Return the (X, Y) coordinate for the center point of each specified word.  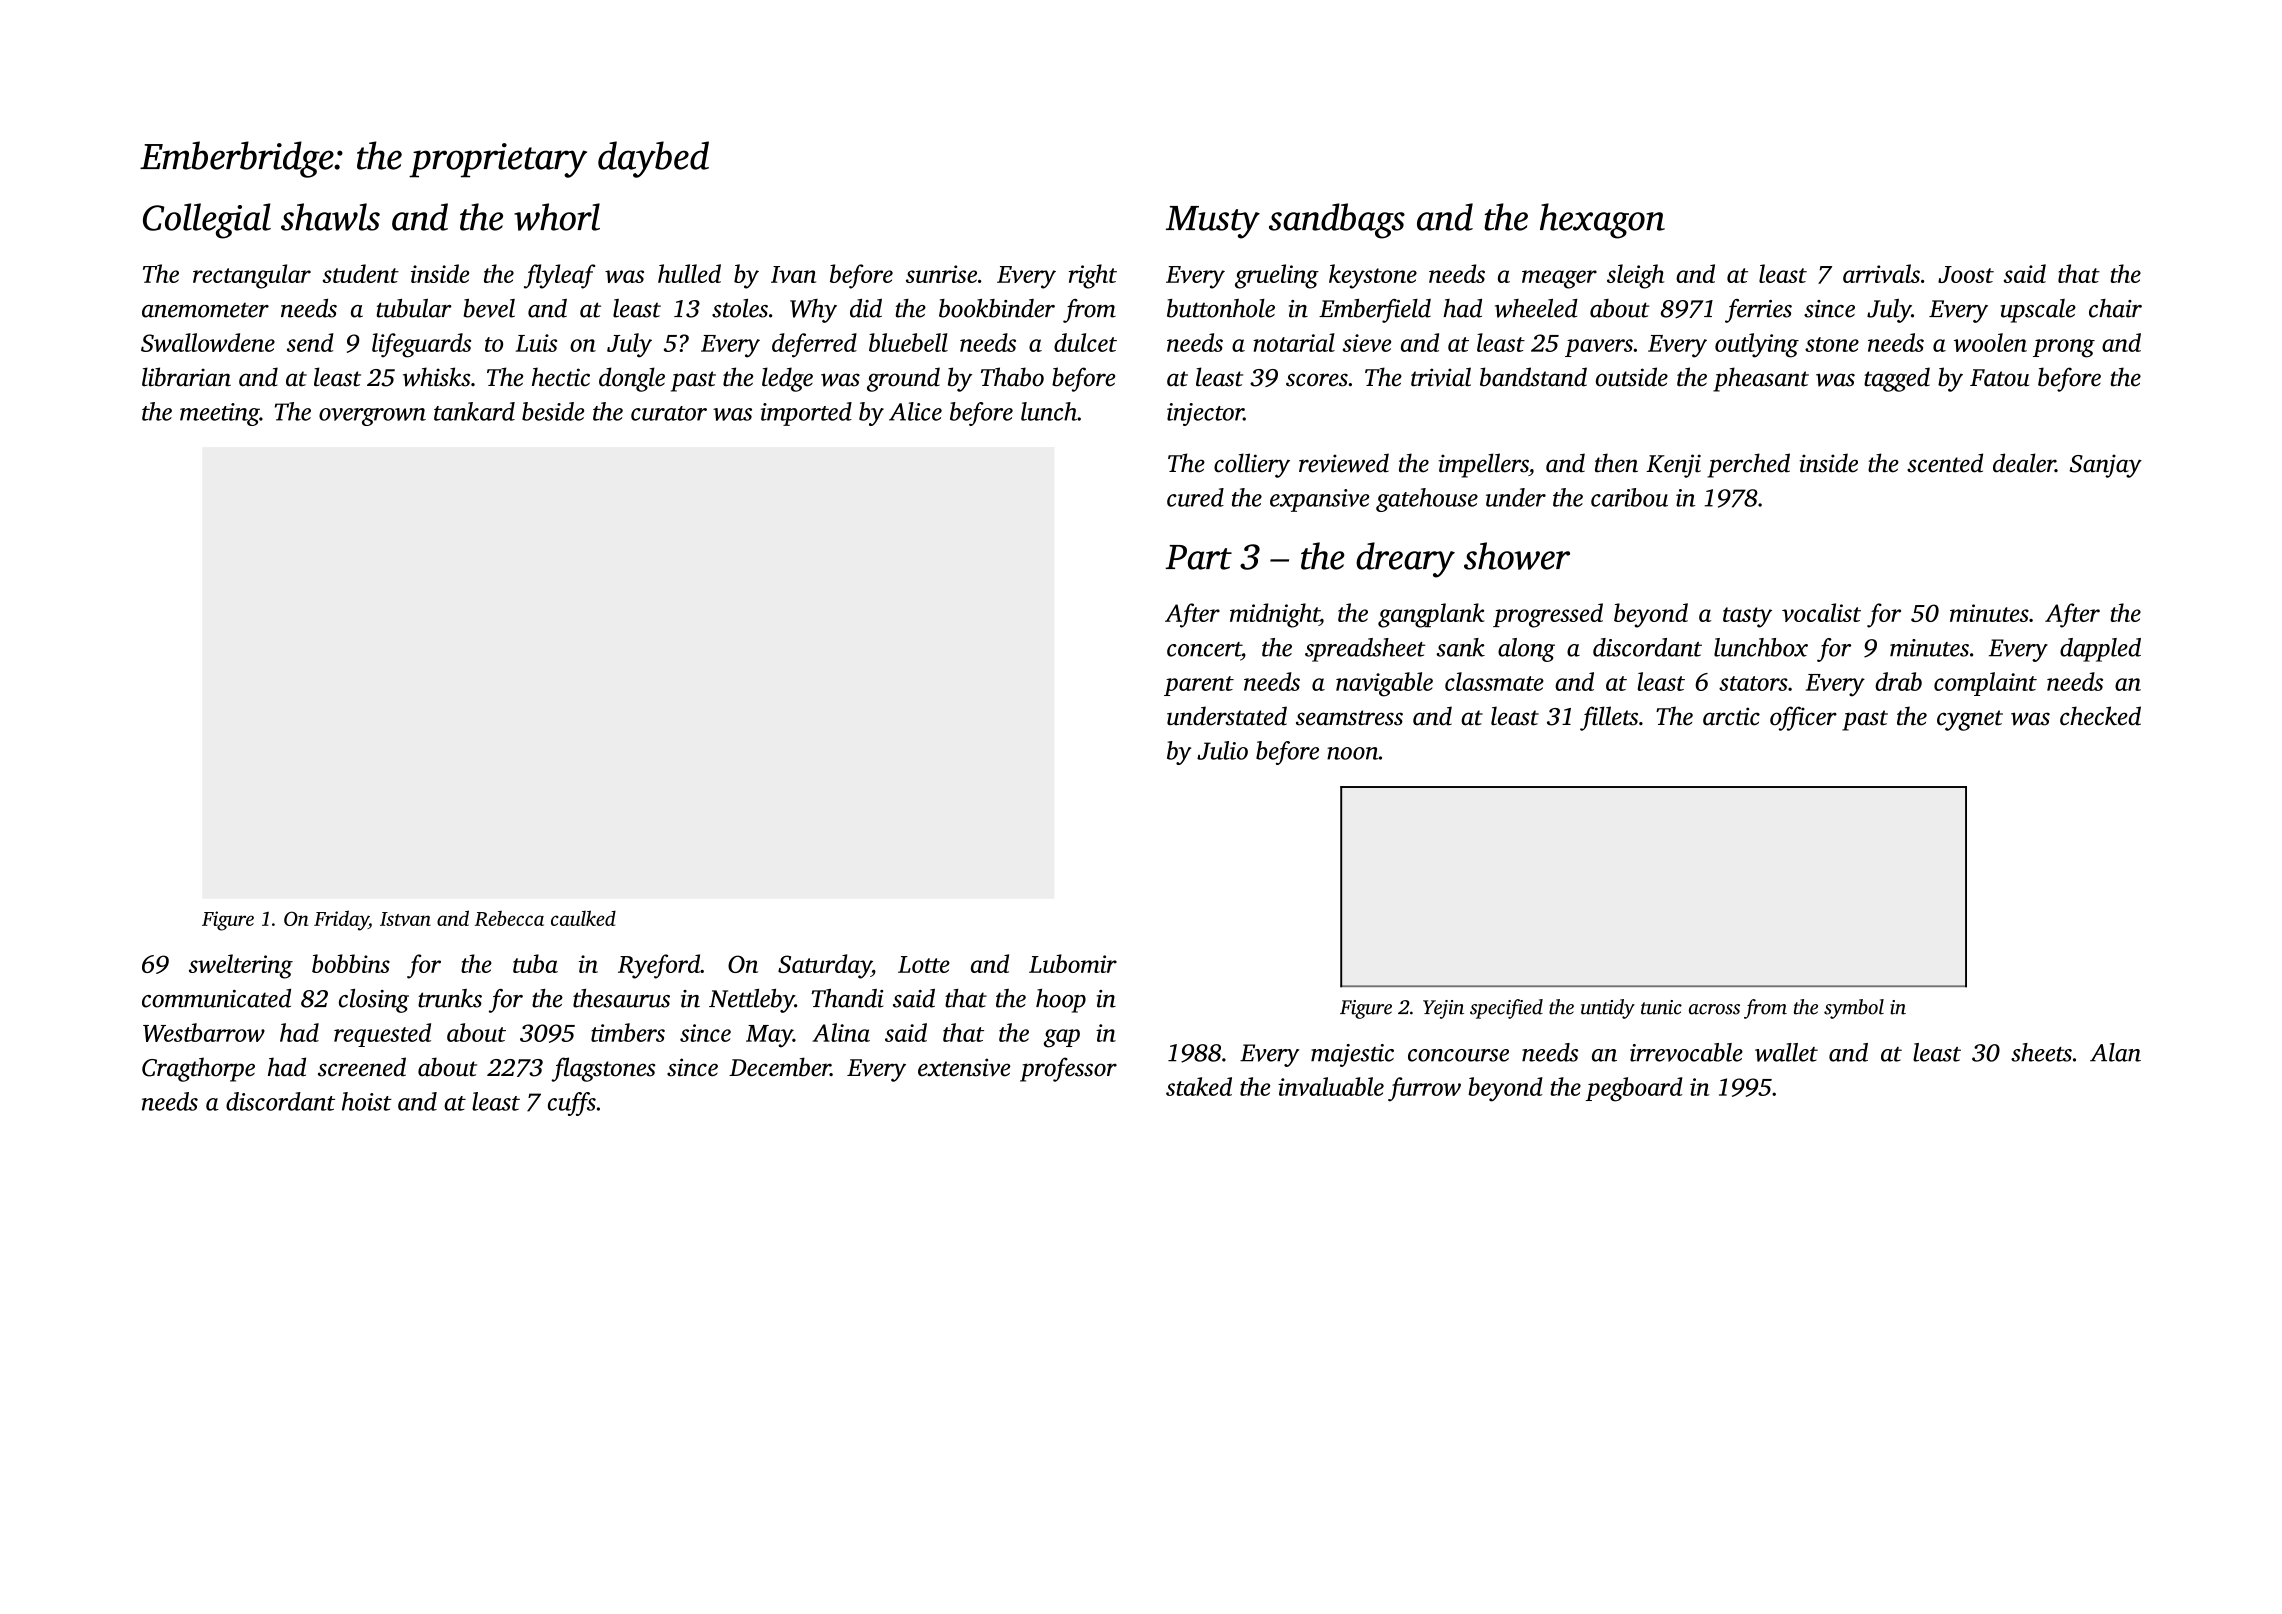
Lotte (924, 964)
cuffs (572, 1104)
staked (1199, 1086)
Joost (1966, 274)
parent (1199, 686)
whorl (557, 217)
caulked (583, 918)
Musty (1213, 222)
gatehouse (1427, 500)
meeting (220, 414)
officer (1803, 718)
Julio (1222, 750)
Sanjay (2105, 466)
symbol (1854, 1009)
